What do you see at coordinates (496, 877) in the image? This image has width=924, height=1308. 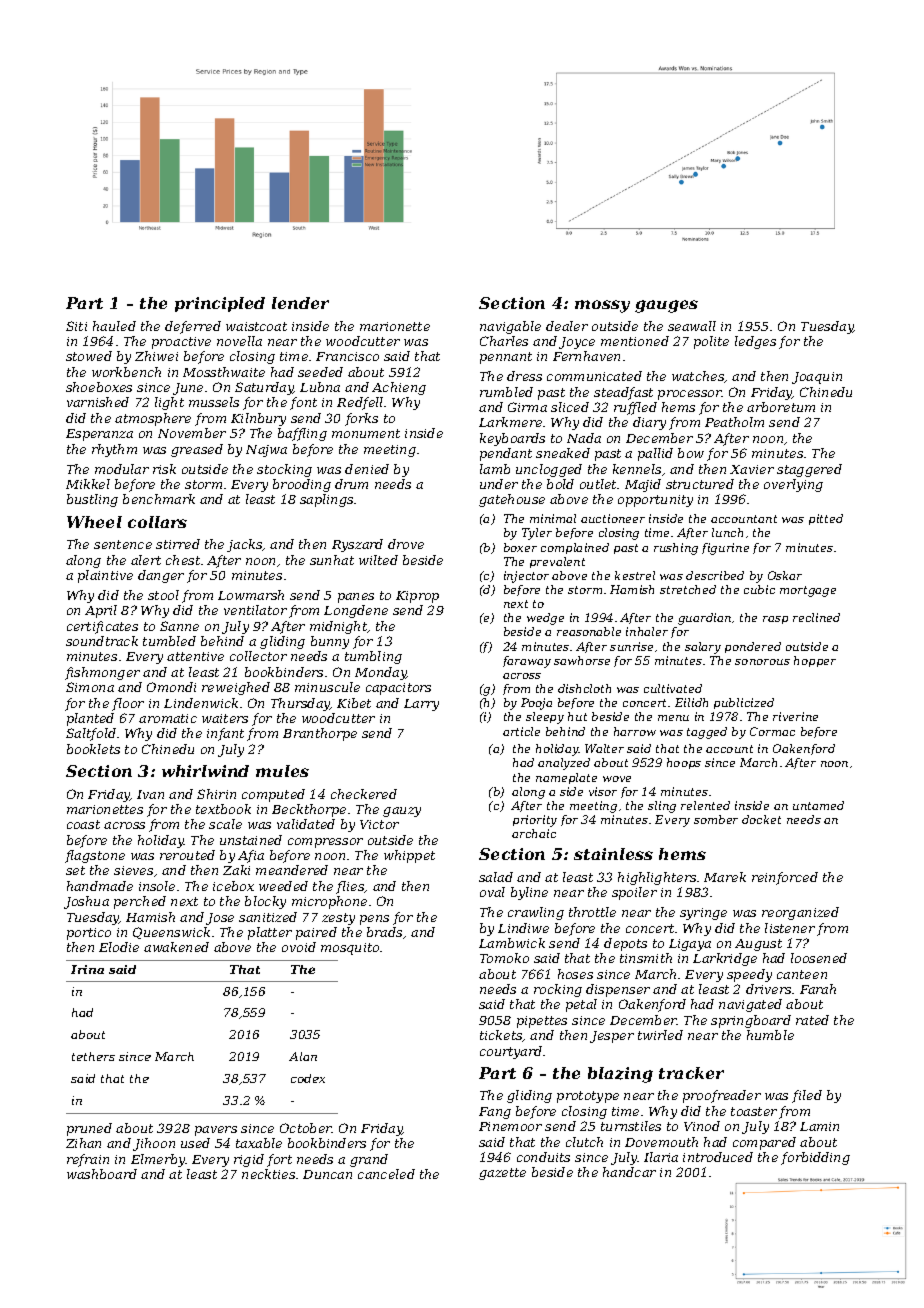 I see `salad` at bounding box center [496, 877].
